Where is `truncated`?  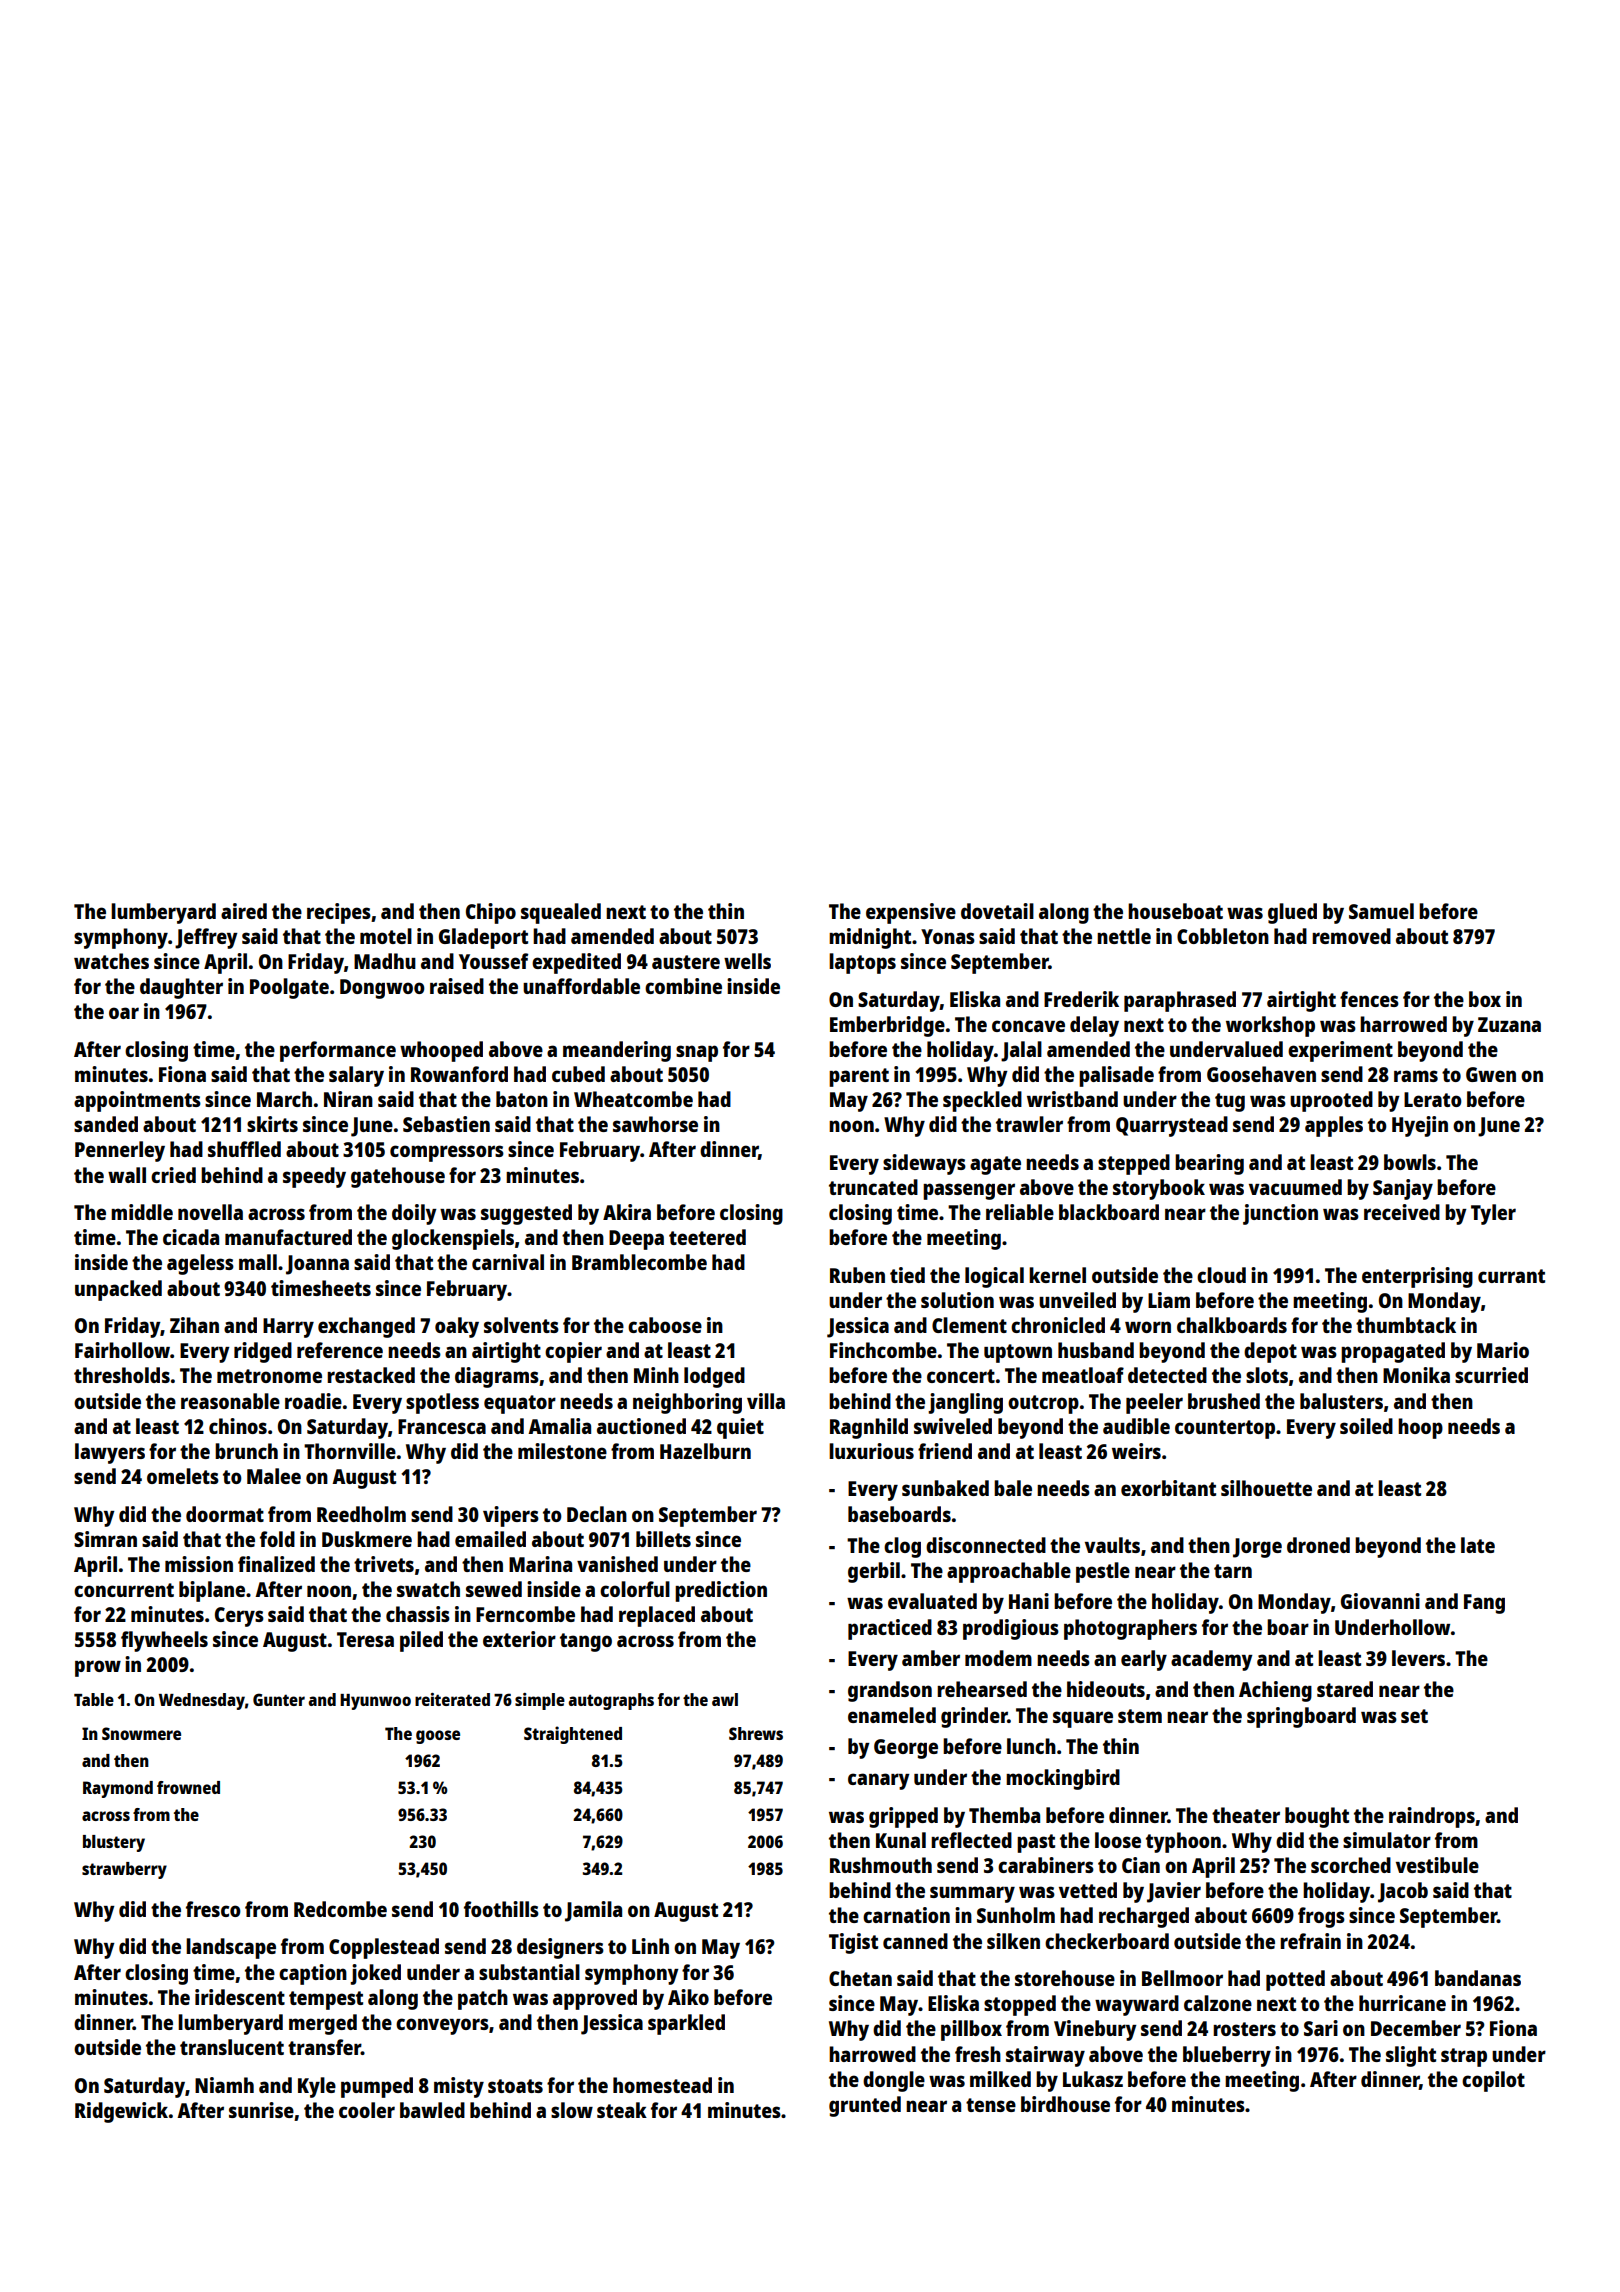
truncated is located at coordinates (873, 1187).
